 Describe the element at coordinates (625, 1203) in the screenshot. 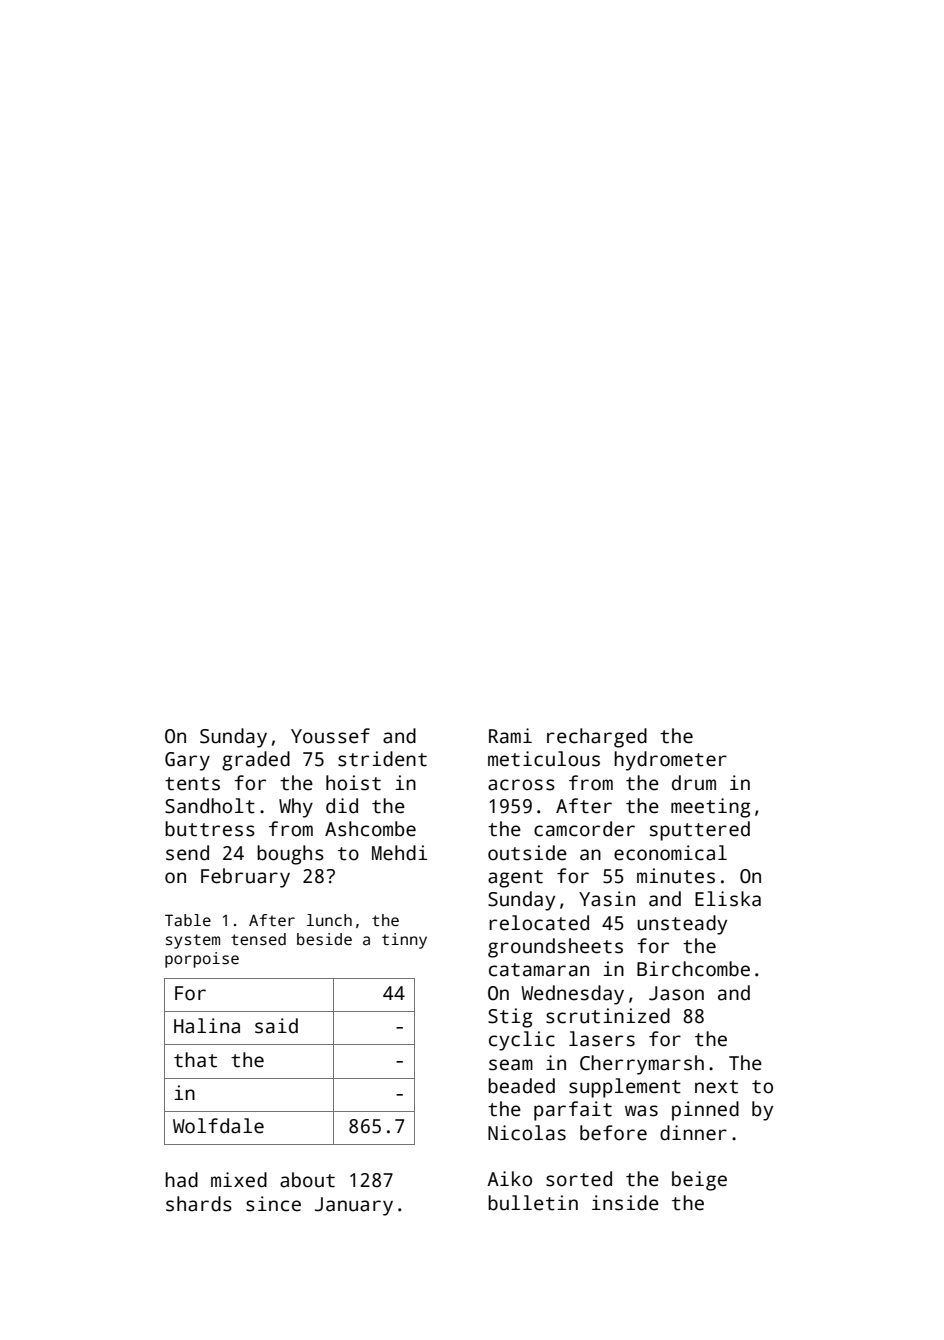

I see `inside` at that location.
